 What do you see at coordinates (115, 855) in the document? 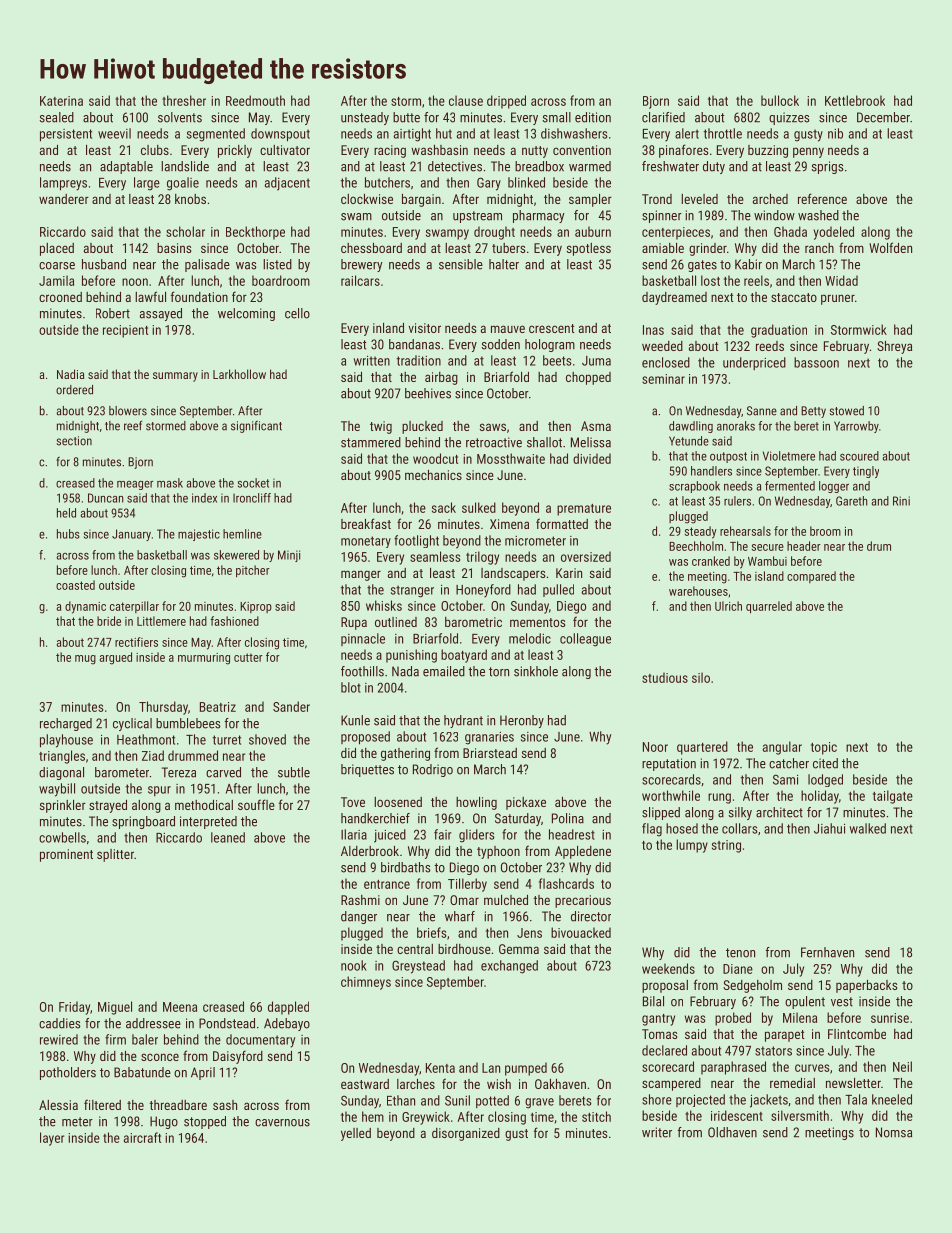
I see `splitter` at bounding box center [115, 855].
